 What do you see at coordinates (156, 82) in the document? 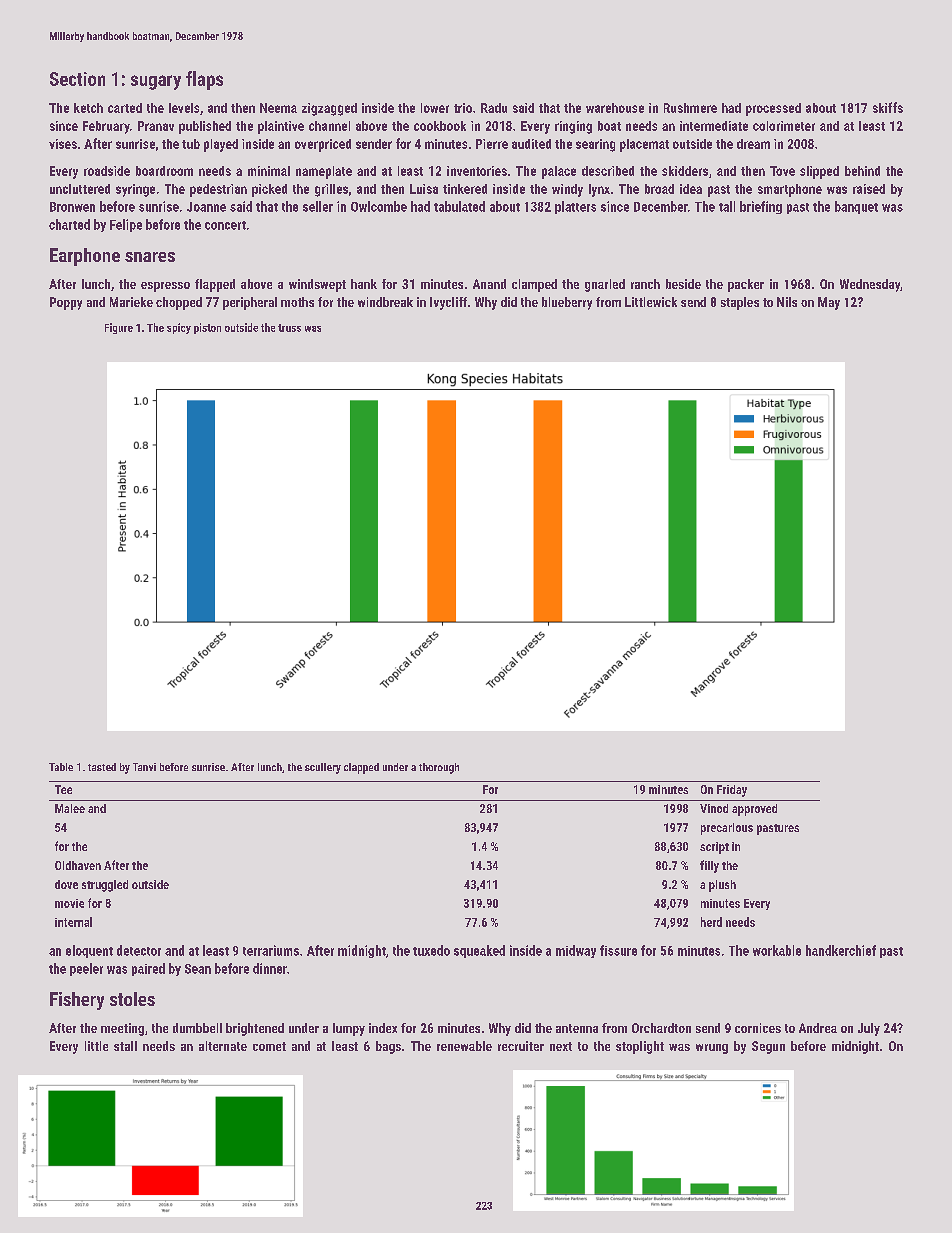
I see `sugary` at bounding box center [156, 82].
